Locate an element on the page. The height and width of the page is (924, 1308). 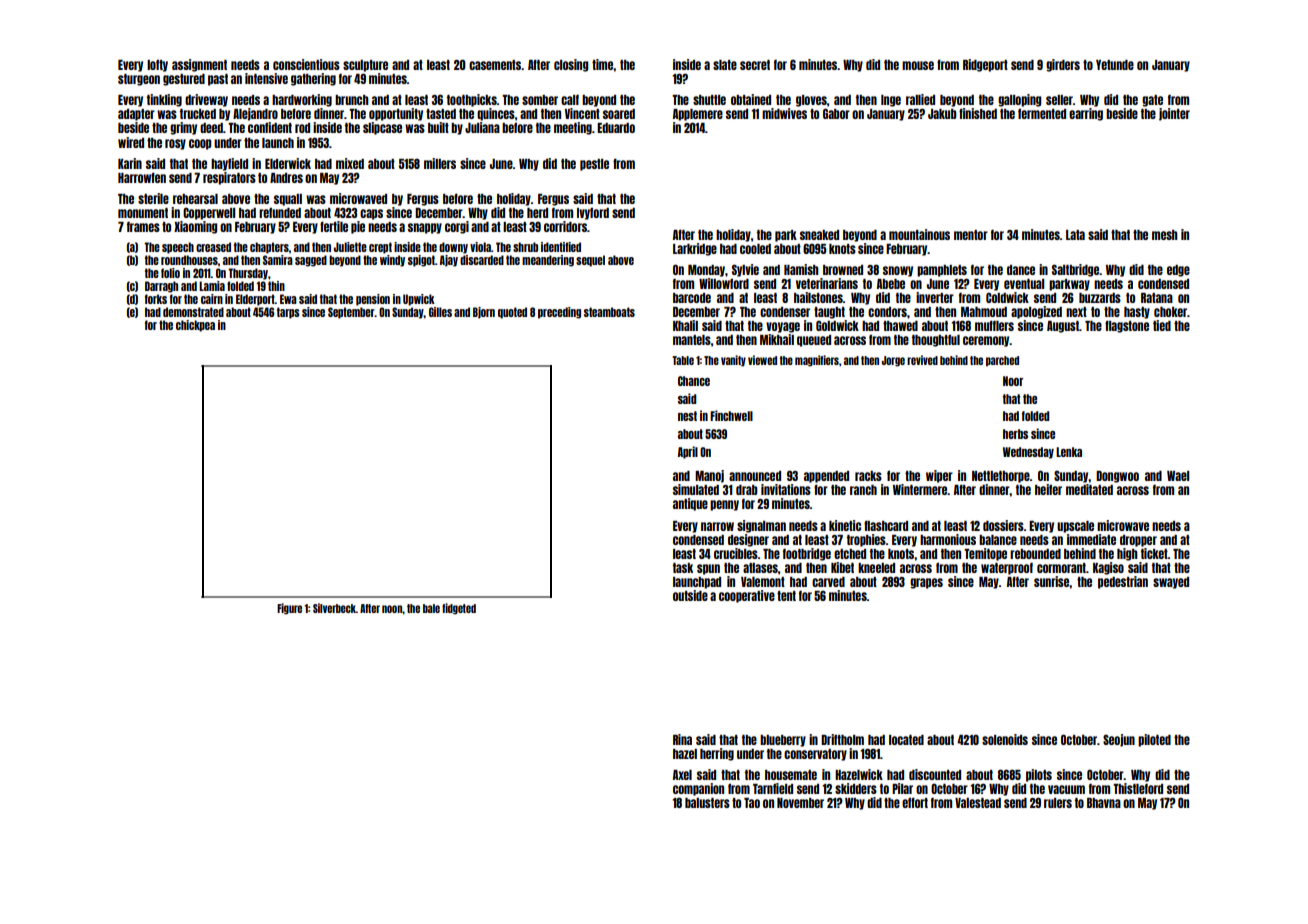
balusters is located at coordinates (707, 803).
